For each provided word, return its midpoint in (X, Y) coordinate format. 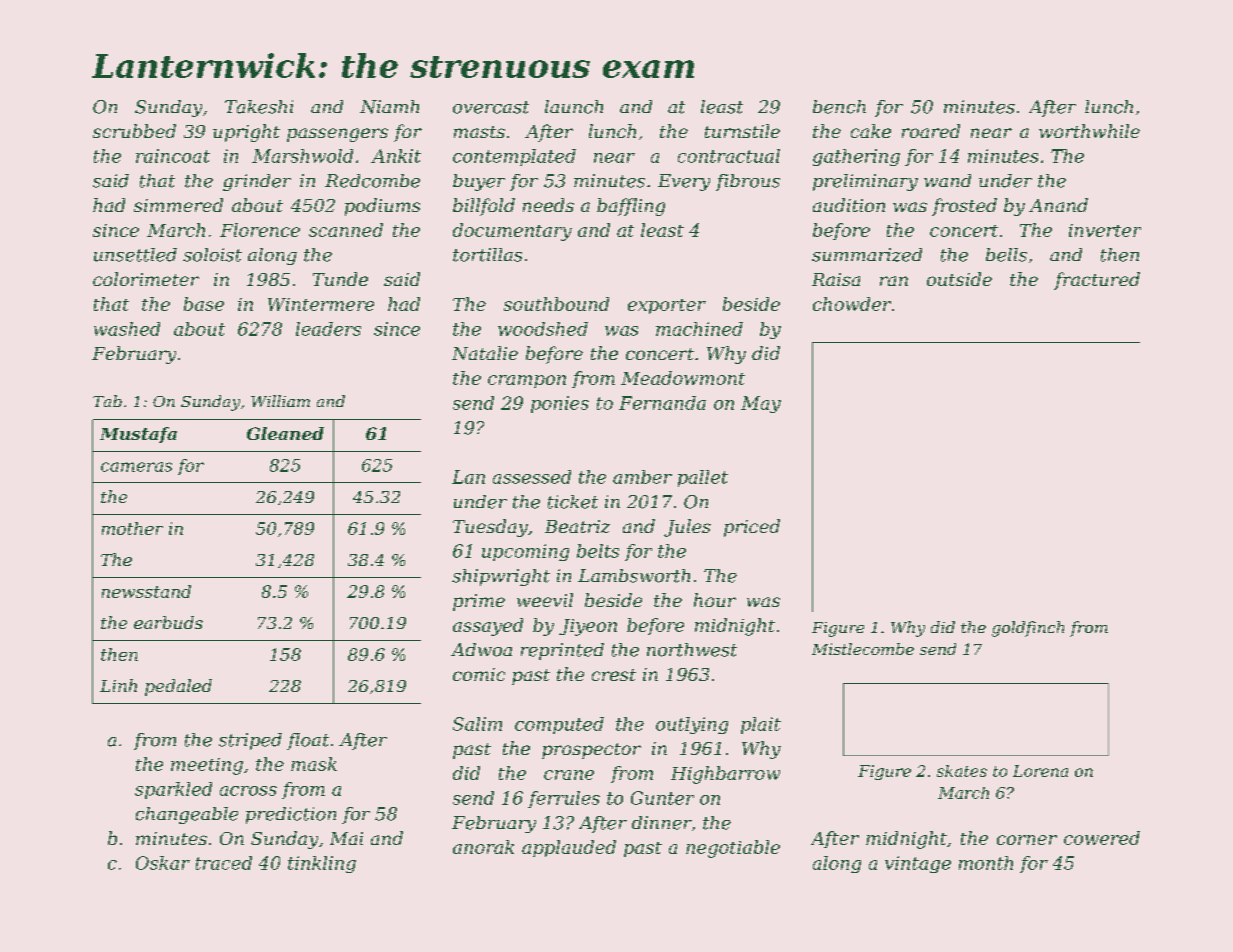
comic (479, 674)
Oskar (163, 863)
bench (839, 107)
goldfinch (1028, 629)
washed (127, 329)
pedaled (178, 687)
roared (931, 131)
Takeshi (259, 107)
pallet (703, 478)
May (761, 404)
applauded (569, 848)
